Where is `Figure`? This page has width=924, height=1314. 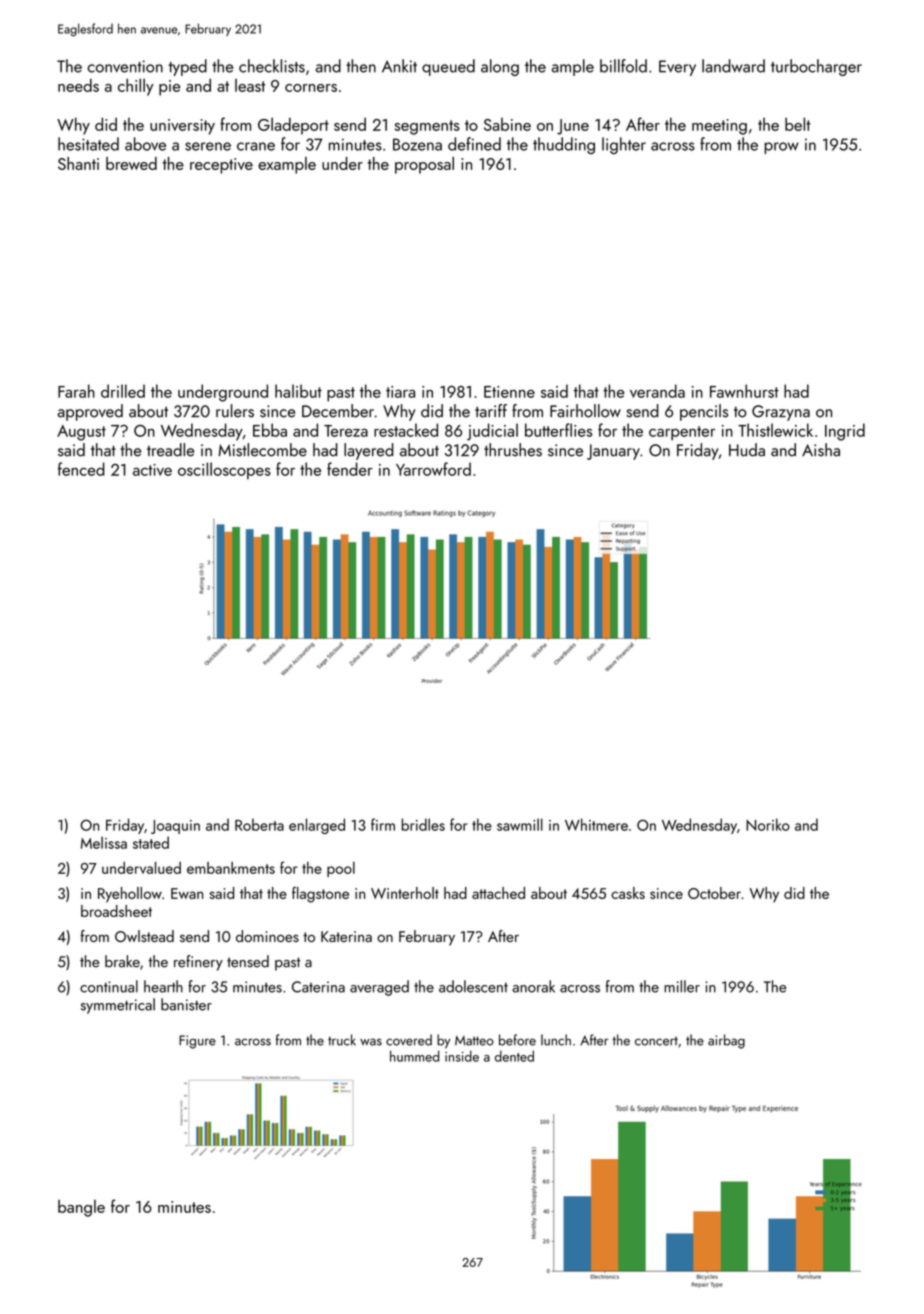 Figure is located at coordinates (197, 1042).
